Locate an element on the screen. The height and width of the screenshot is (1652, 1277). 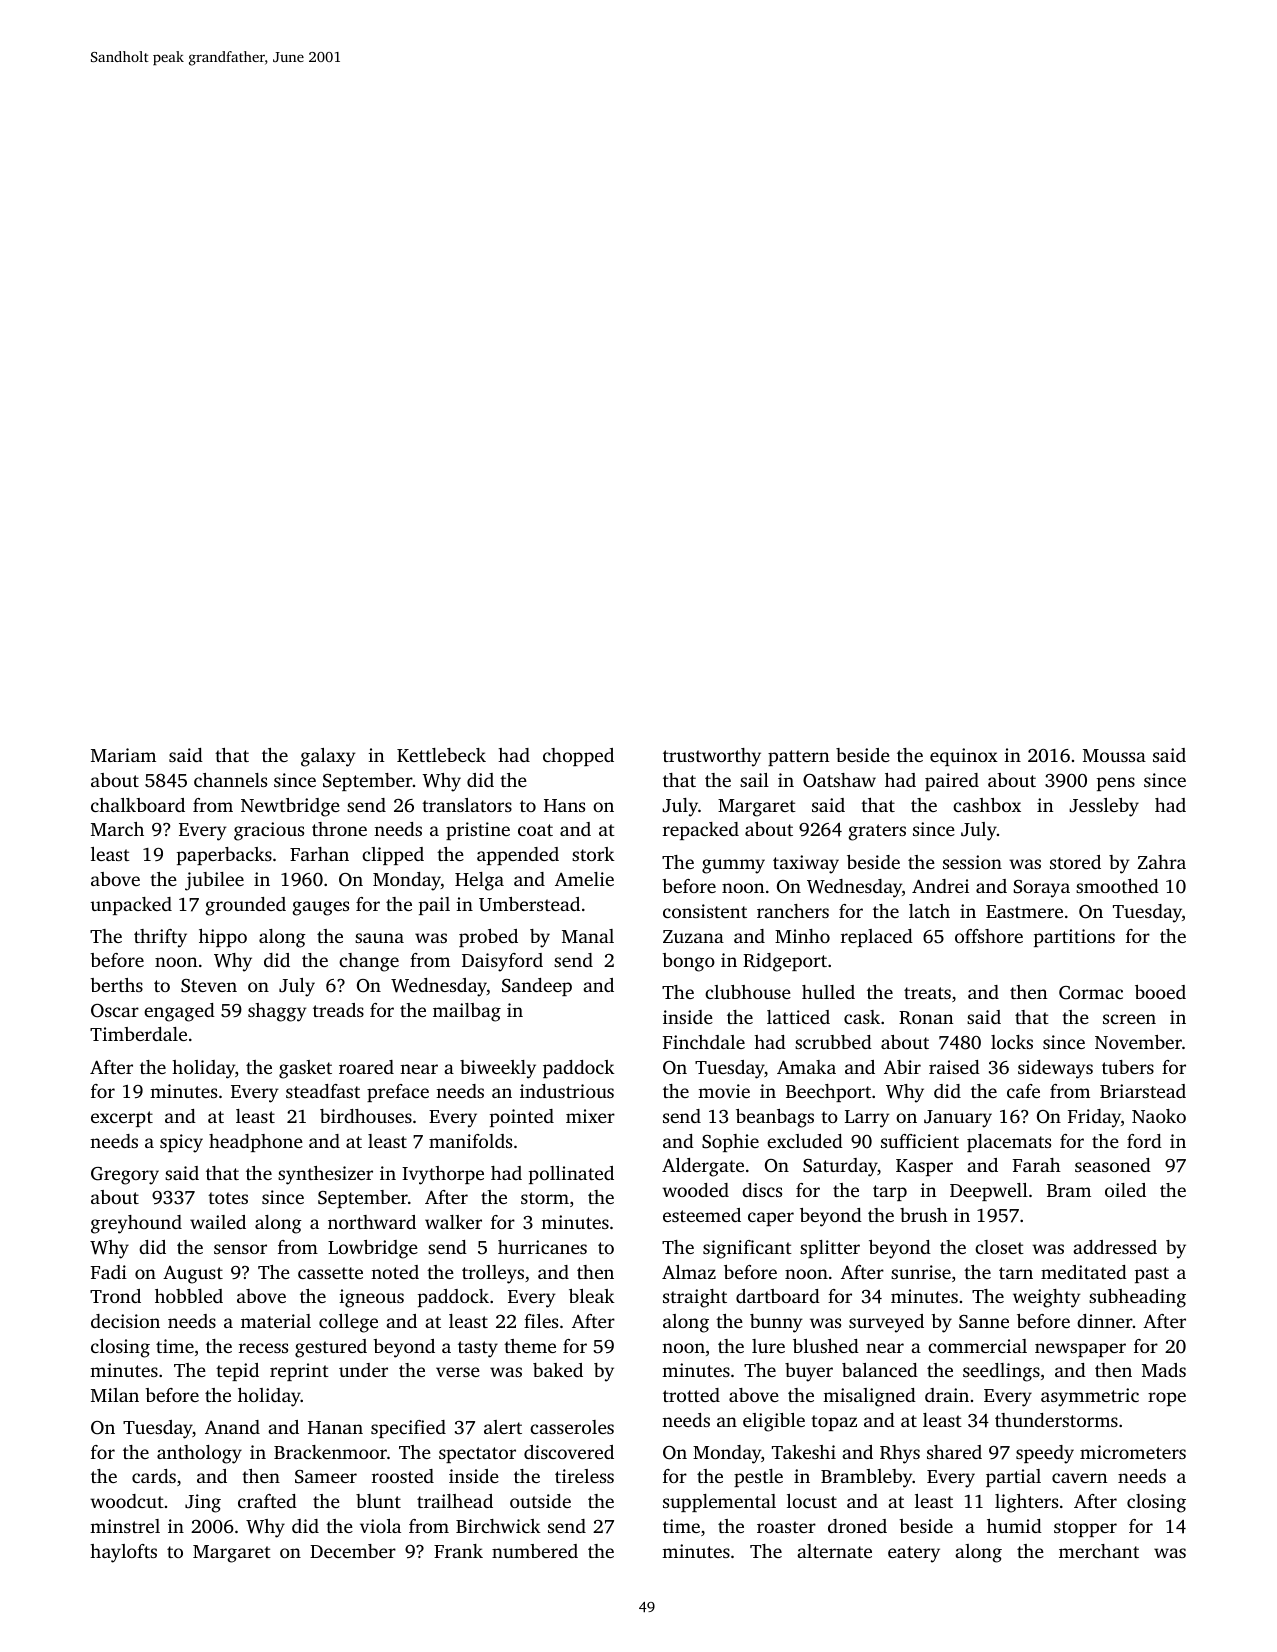
roosted is located at coordinates (403, 1476).
